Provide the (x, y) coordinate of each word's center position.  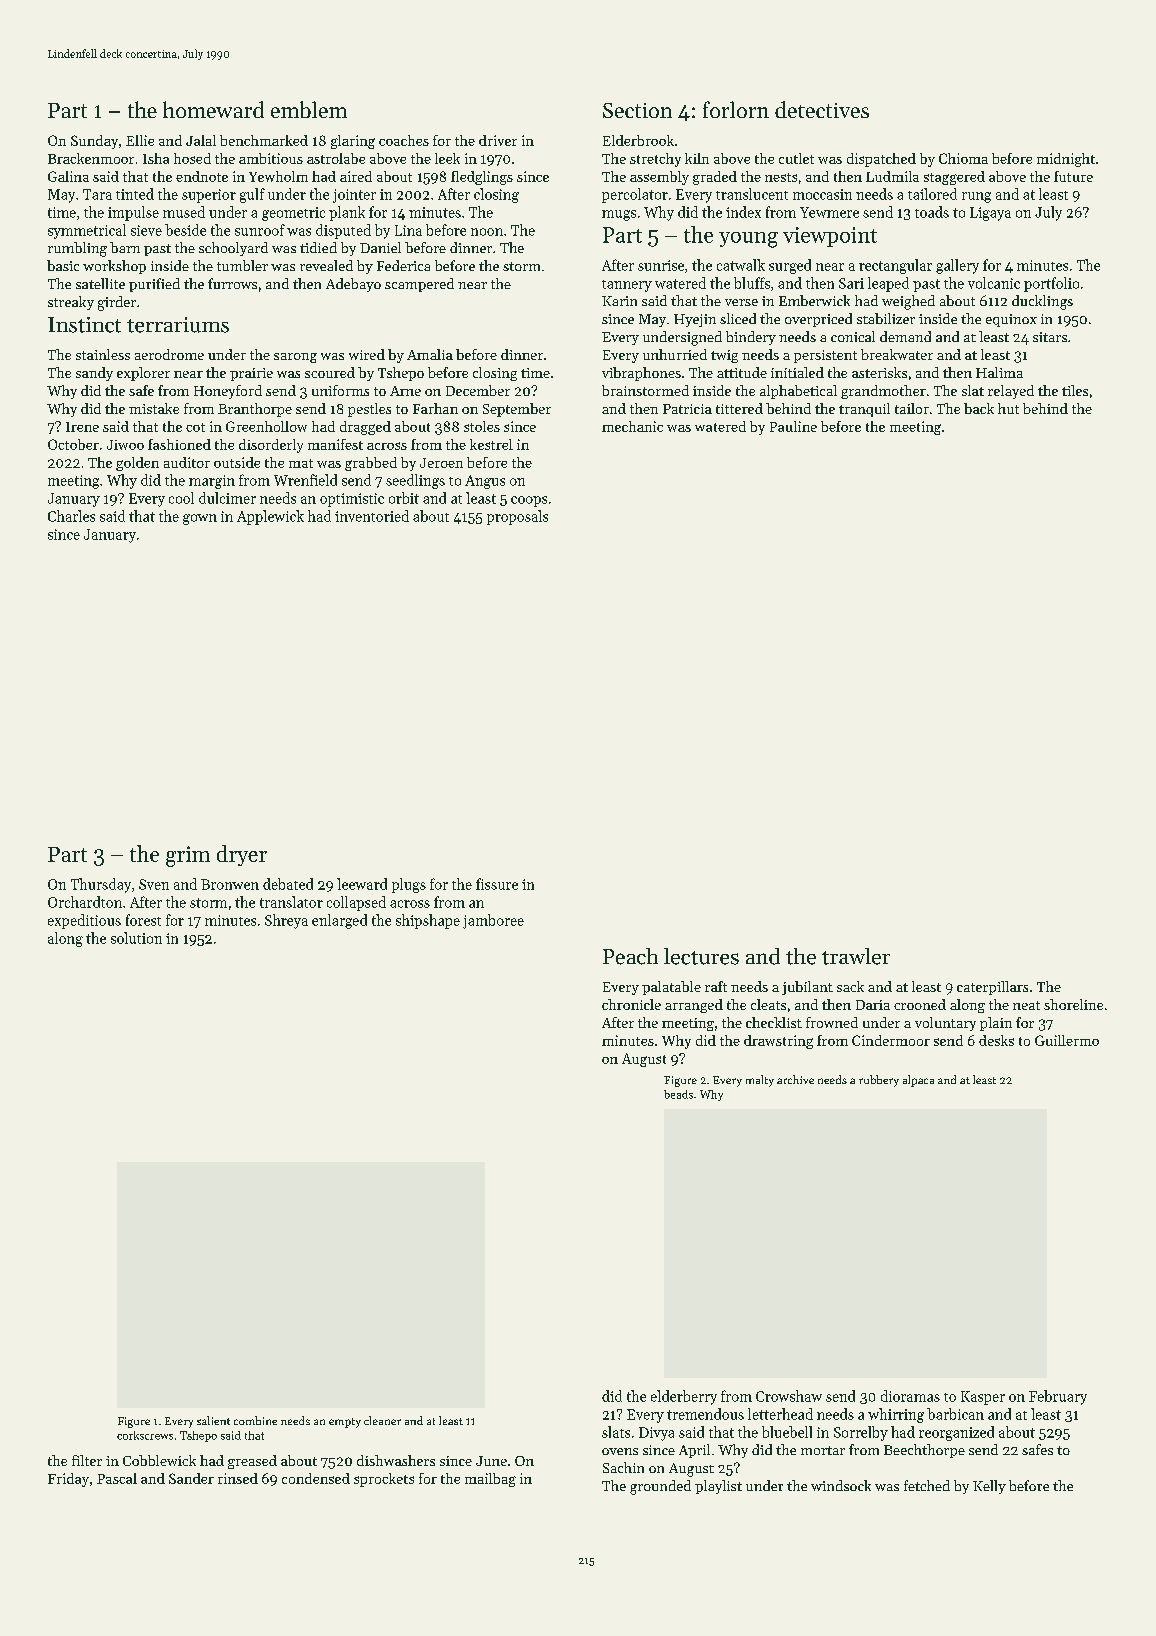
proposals (517, 517)
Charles (71, 516)
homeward (213, 109)
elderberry (684, 1397)
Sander (191, 1478)
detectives (822, 109)
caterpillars (992, 988)
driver (498, 140)
